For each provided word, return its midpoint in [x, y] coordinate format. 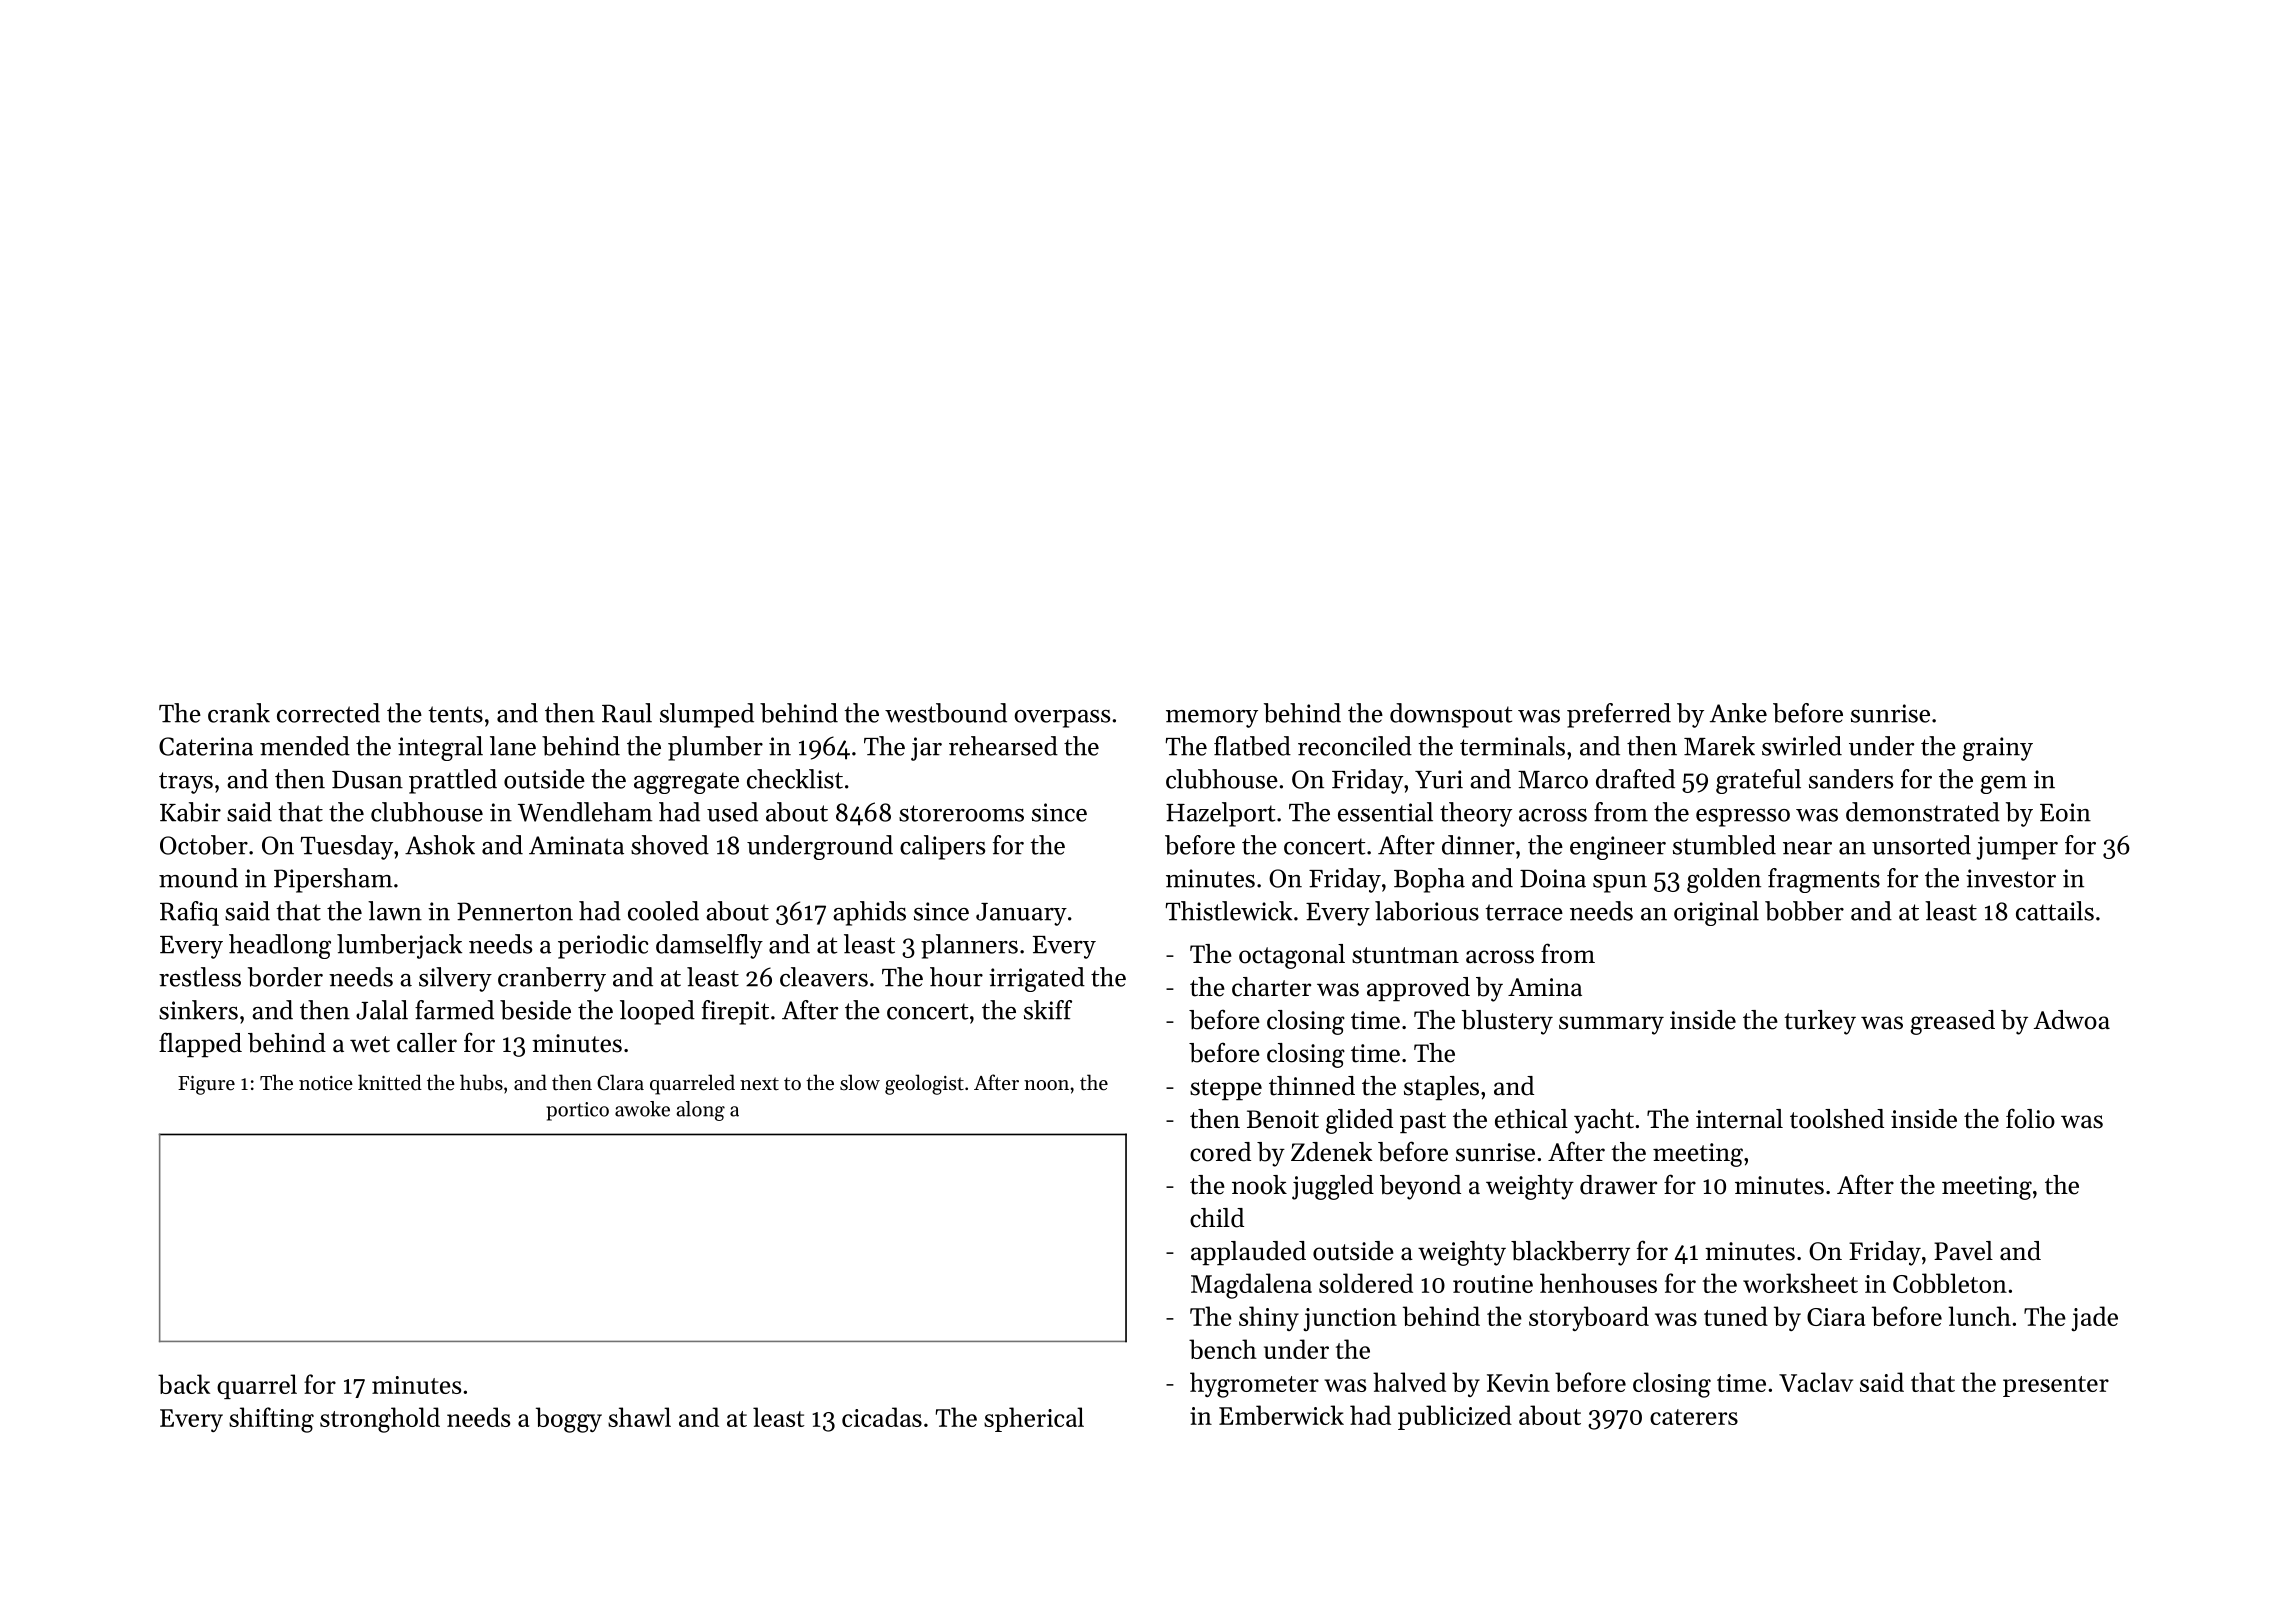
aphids [869, 913]
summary [1611, 1025]
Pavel [1963, 1251]
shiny [1269, 1318]
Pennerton [515, 911]
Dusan [367, 780]
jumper [2017, 848]
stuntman [1405, 955]
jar [926, 749]
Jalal [382, 1010]
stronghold [380, 1420]
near [1807, 848]
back [184, 1384]
